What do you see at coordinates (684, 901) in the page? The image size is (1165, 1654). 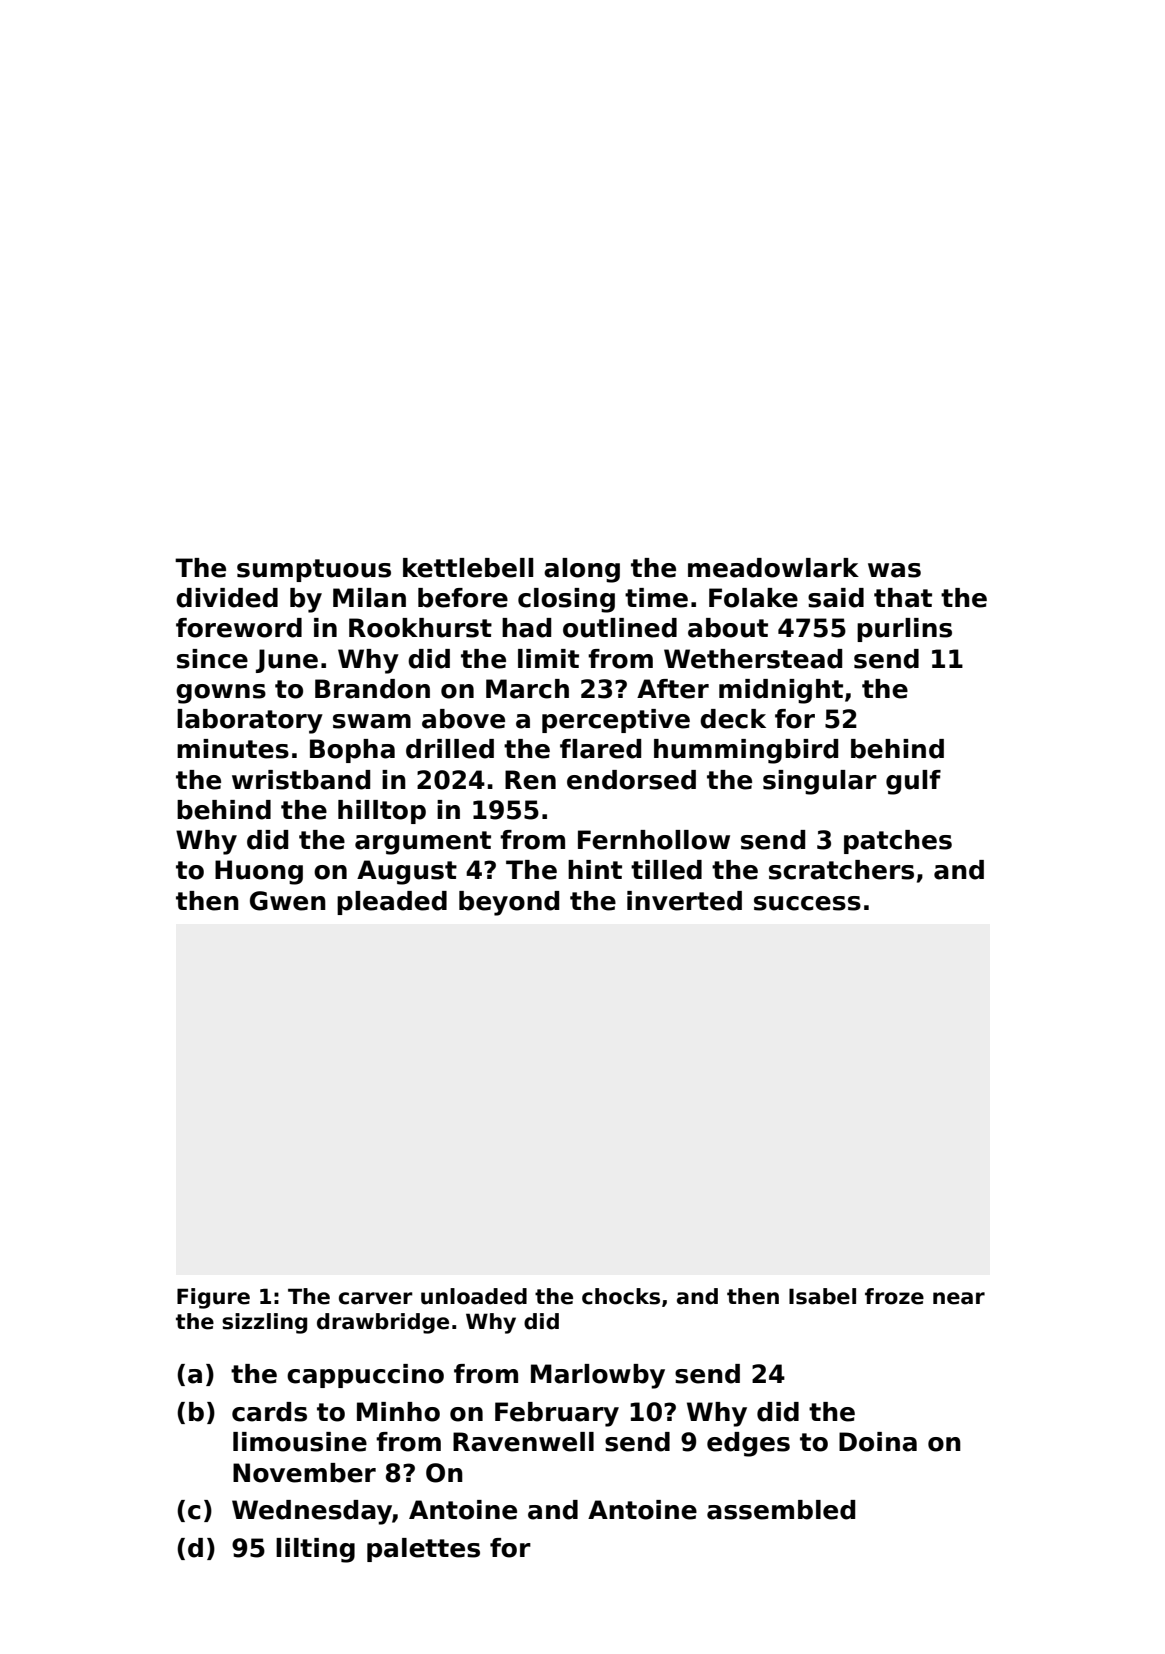 I see `inverted` at bounding box center [684, 901].
